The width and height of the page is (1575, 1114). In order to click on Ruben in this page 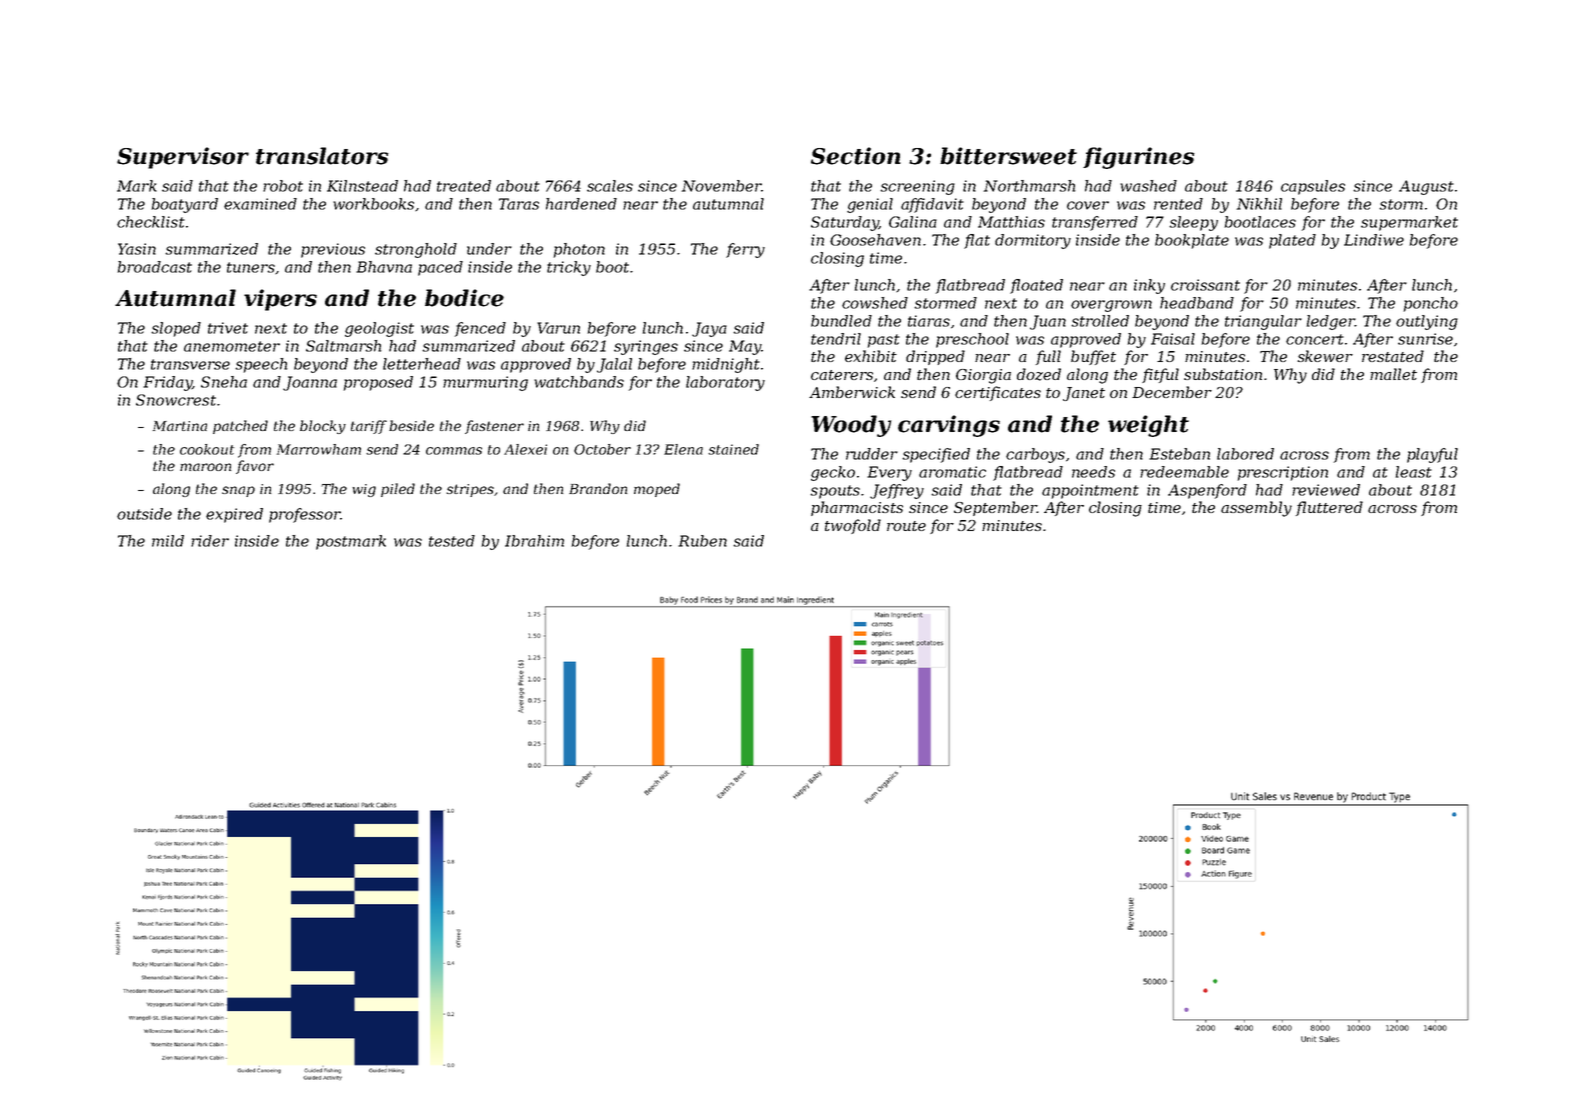, I will do `click(702, 541)`.
